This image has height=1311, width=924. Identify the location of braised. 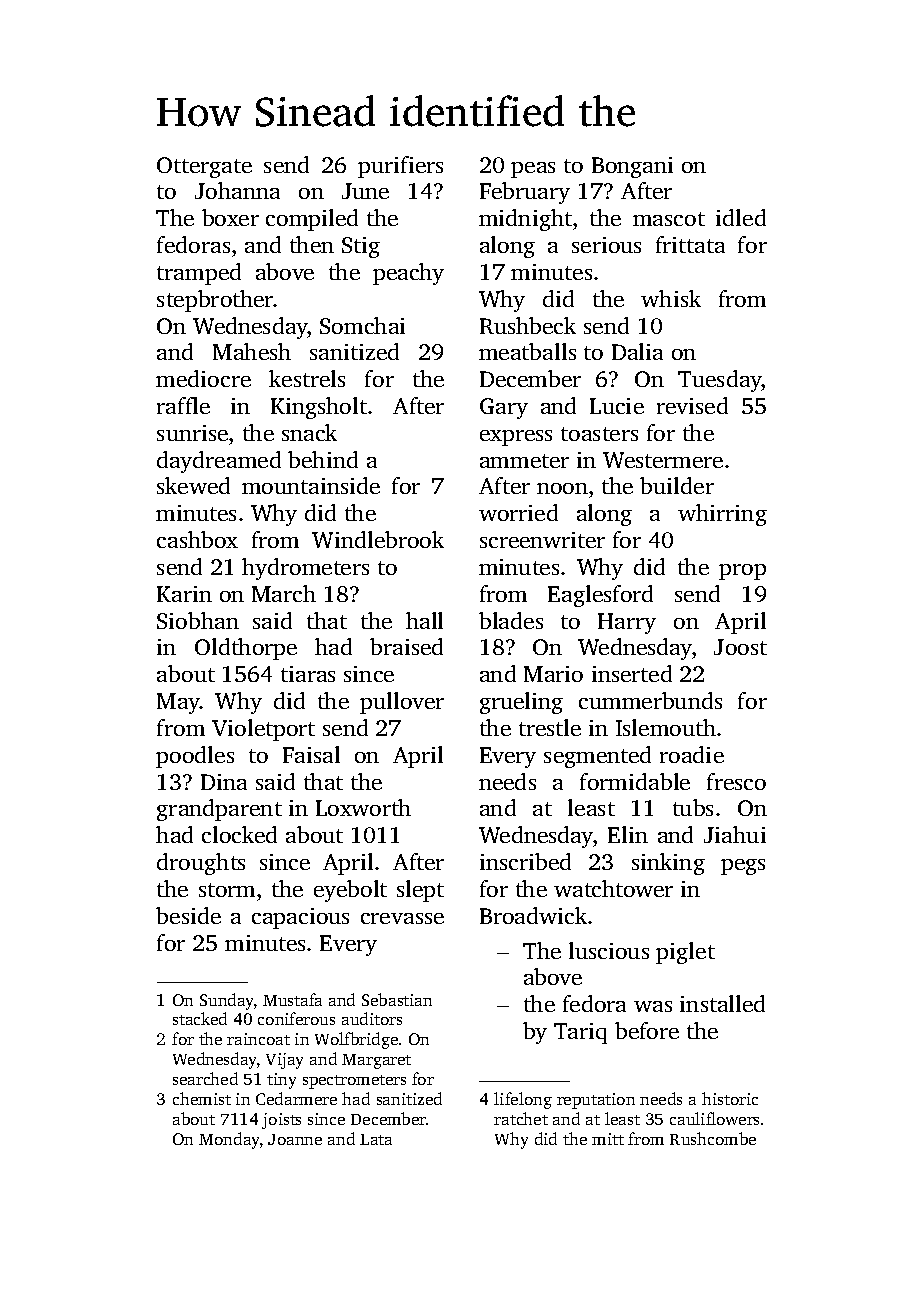
(406, 646).
